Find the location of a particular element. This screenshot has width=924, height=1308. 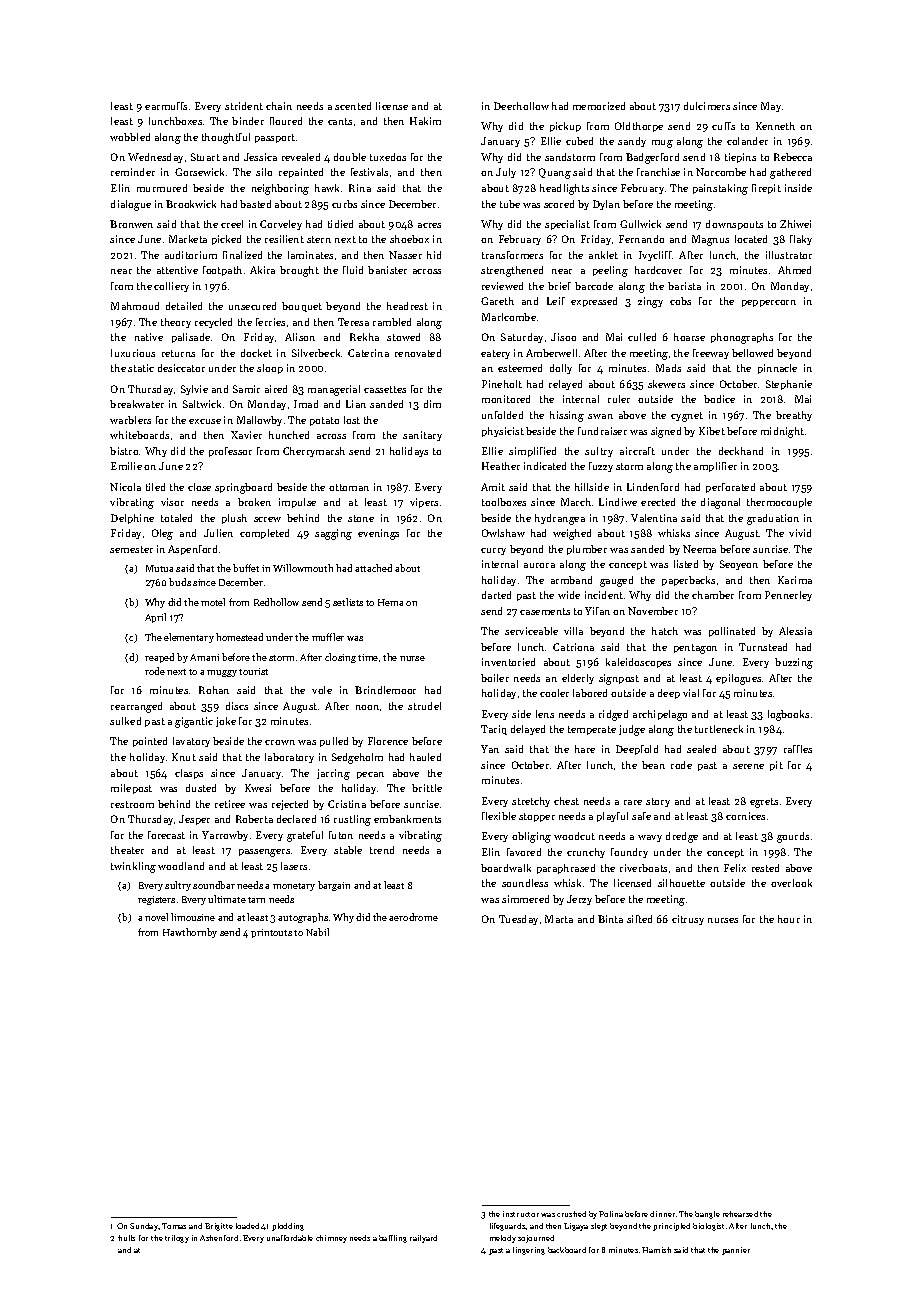

dim is located at coordinates (432, 404).
